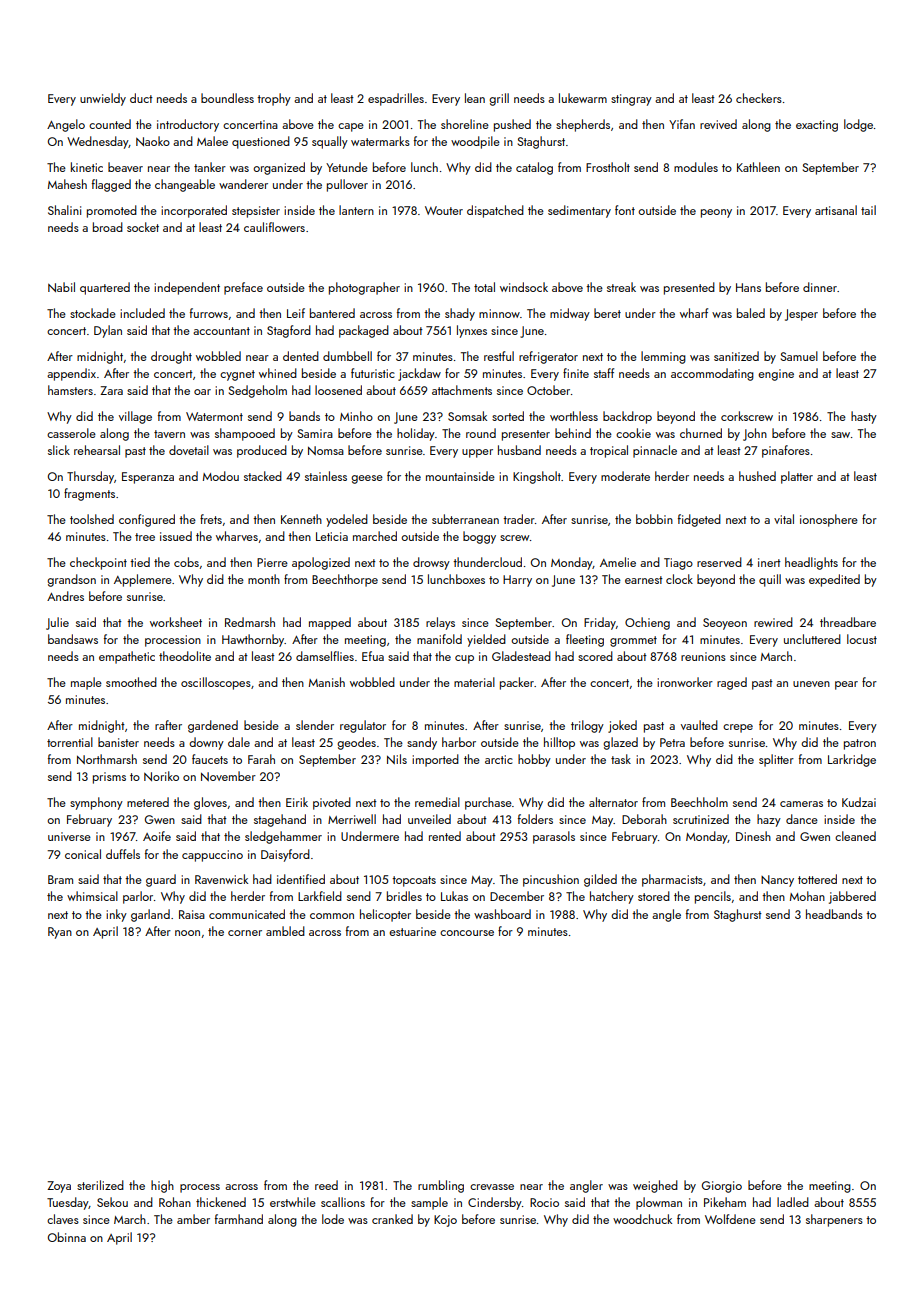 This page has height=1308, width=924. What do you see at coordinates (176, 622) in the page?
I see `worksheet` at bounding box center [176, 622].
